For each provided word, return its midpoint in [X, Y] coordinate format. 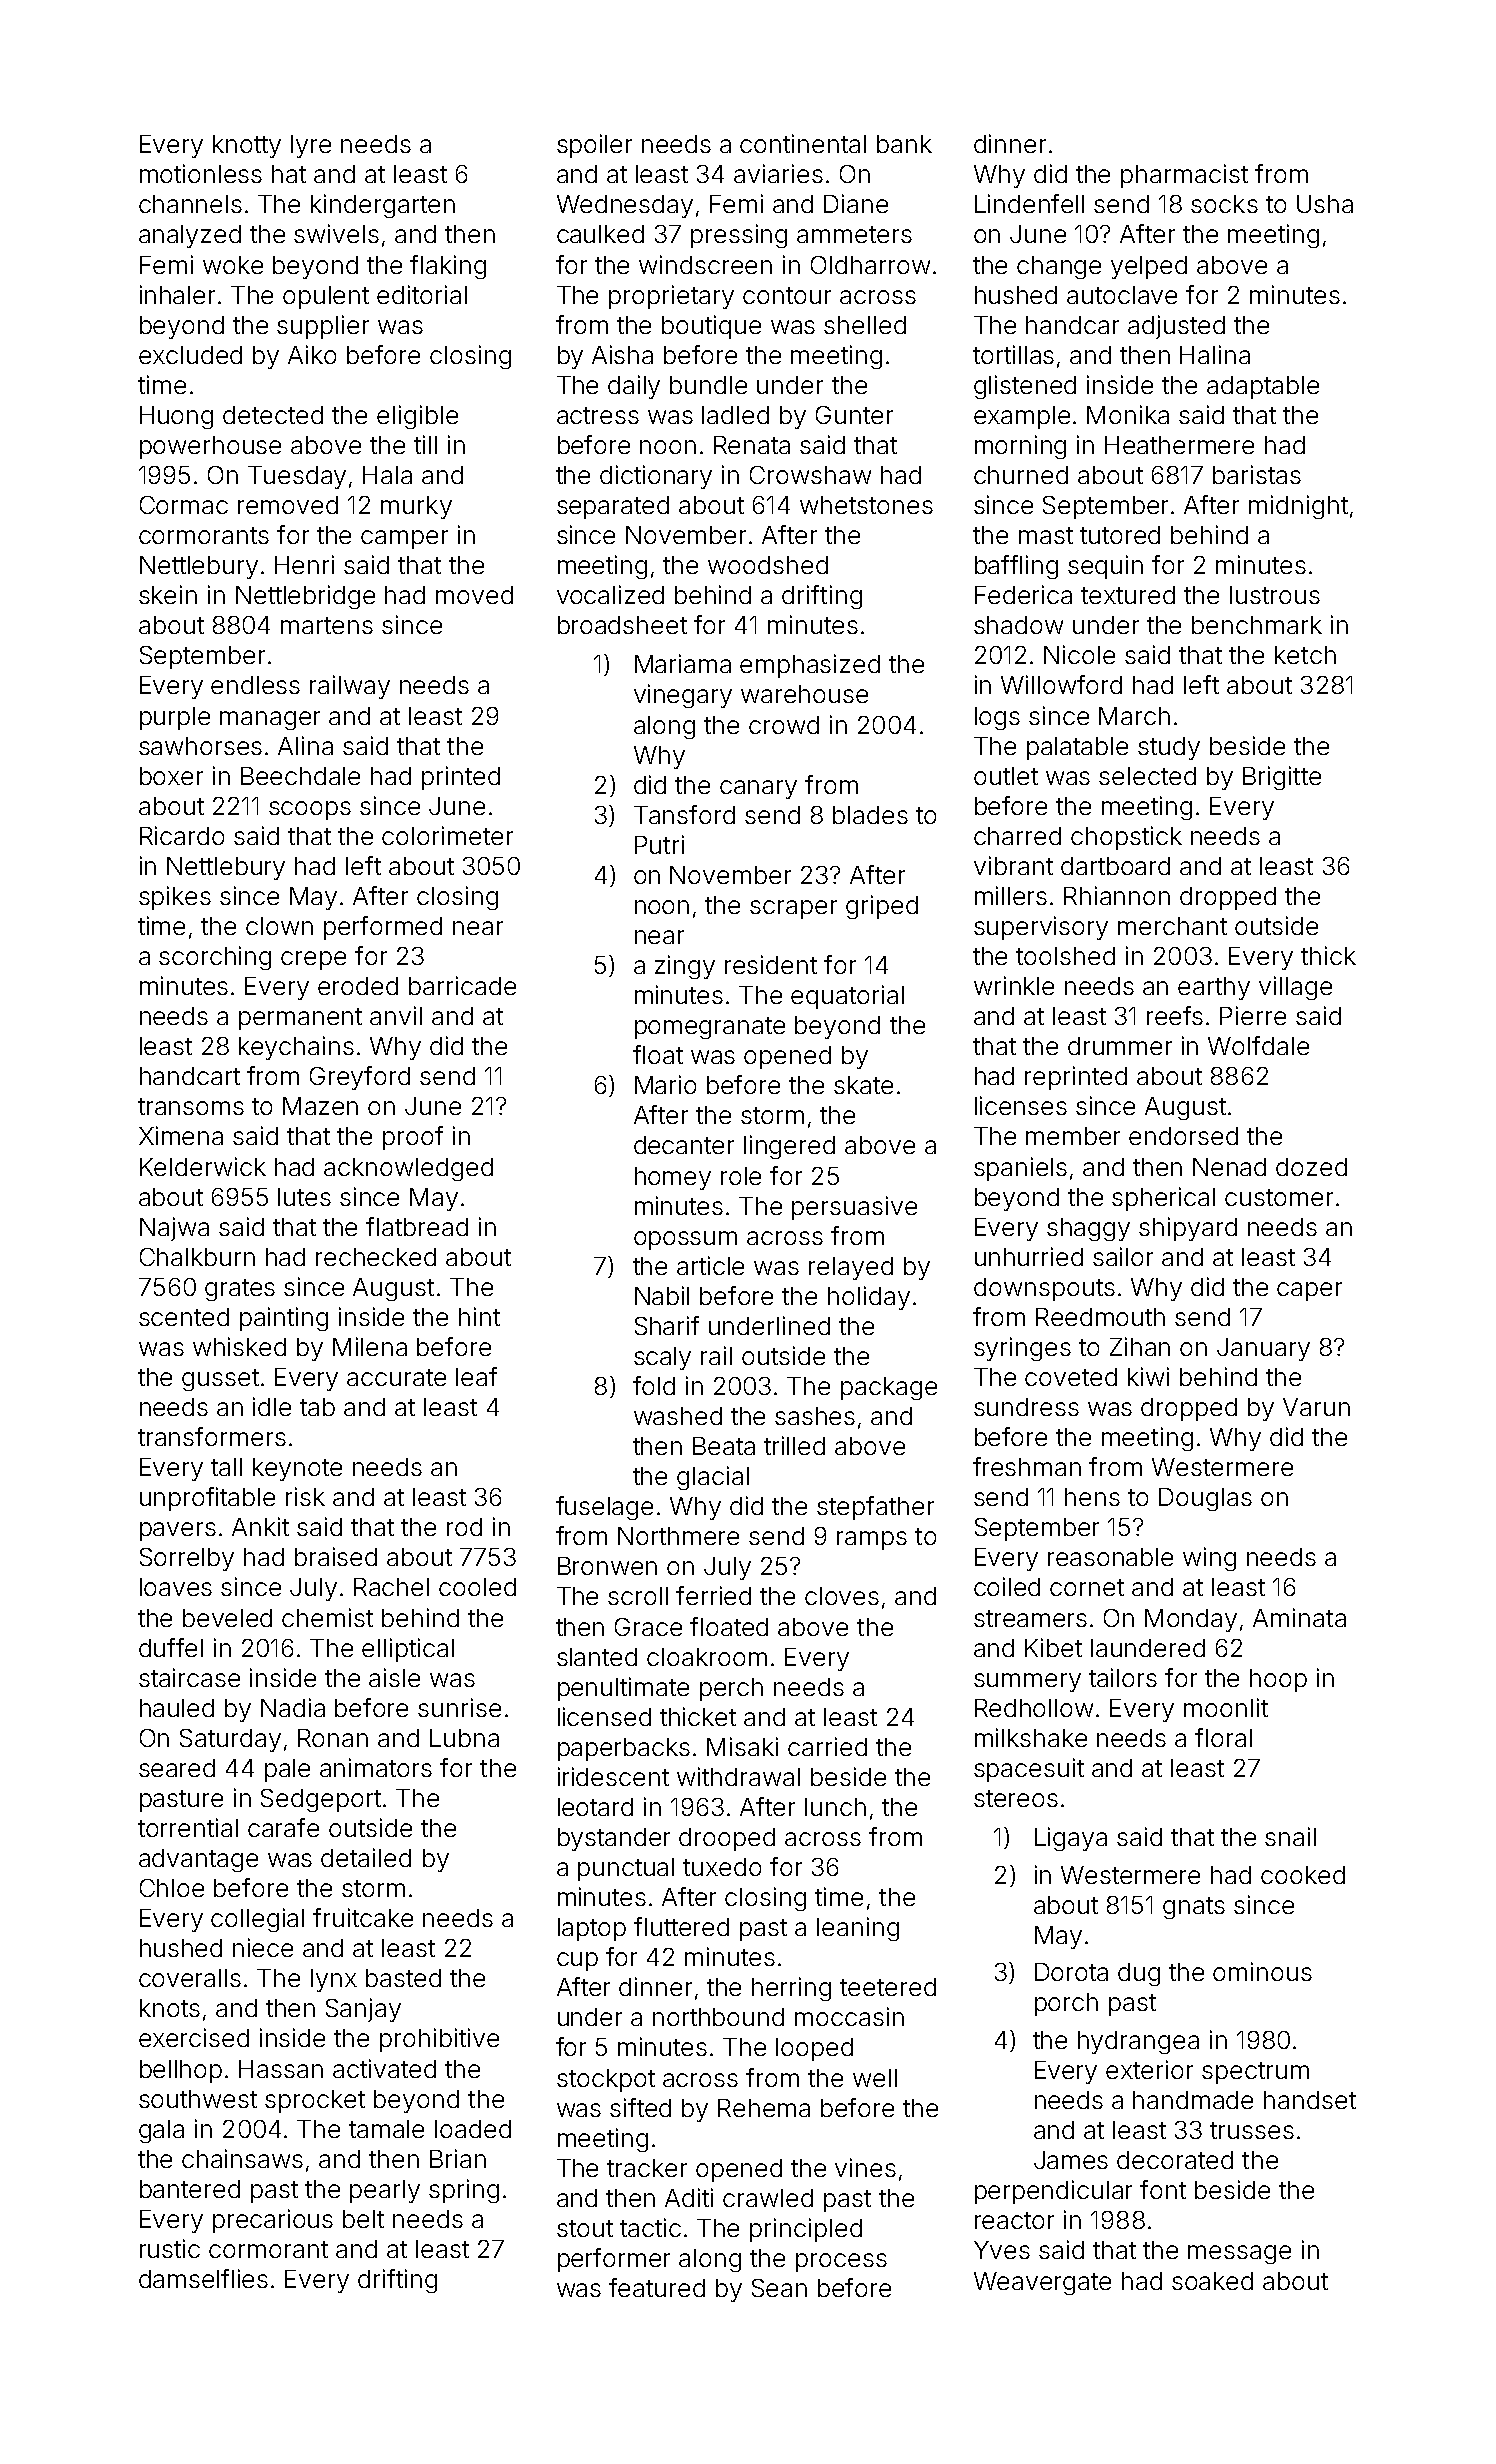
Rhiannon [1117, 895]
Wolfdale [1258, 1045]
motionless [201, 173]
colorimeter [447, 835]
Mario [665, 1084]
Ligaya [1071, 1839]
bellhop [181, 2071]
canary [758, 789]
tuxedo [722, 1867]
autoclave [1122, 295]
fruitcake [363, 1917]
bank [904, 144]
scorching [215, 958]
